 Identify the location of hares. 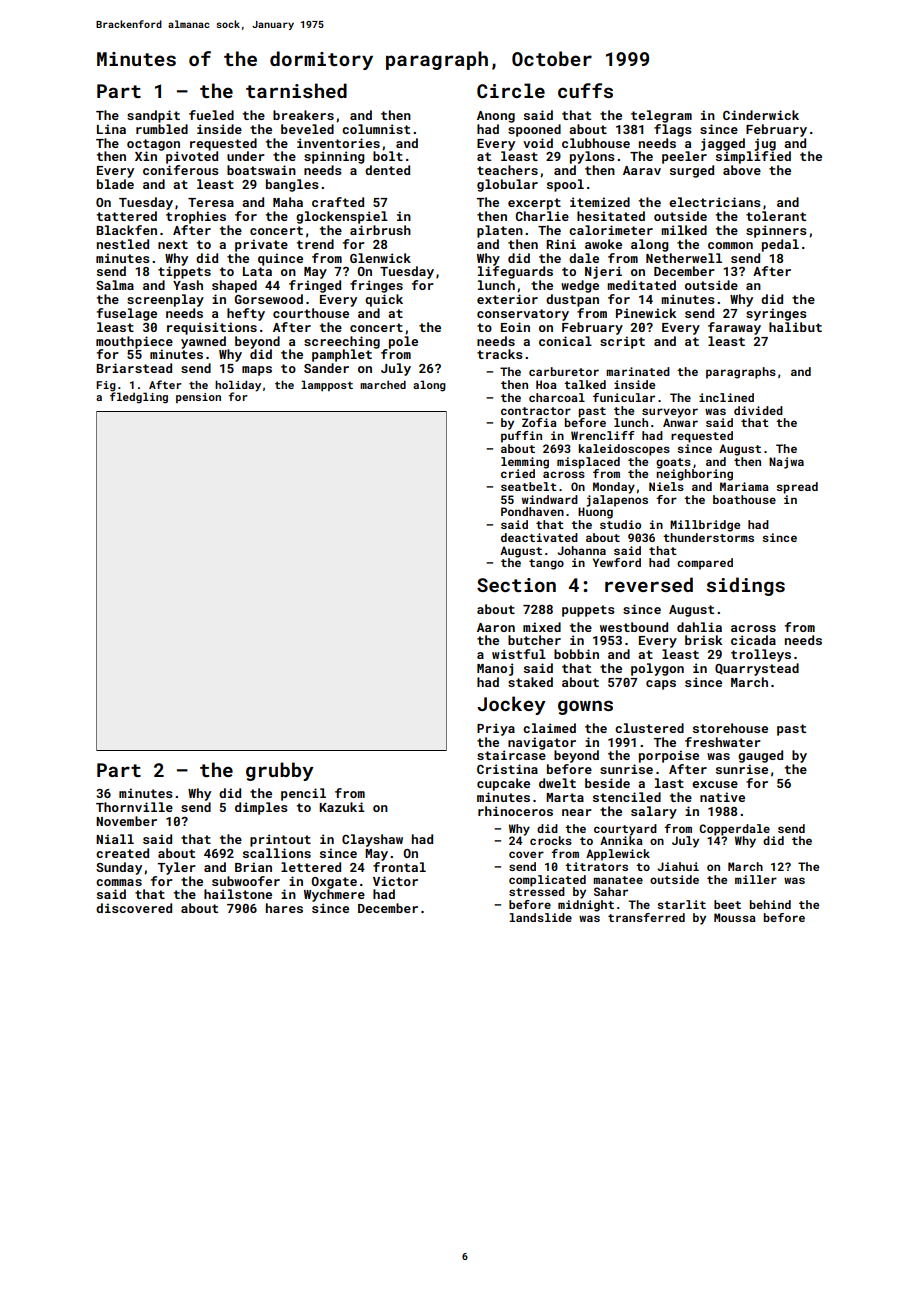
(284, 908).
